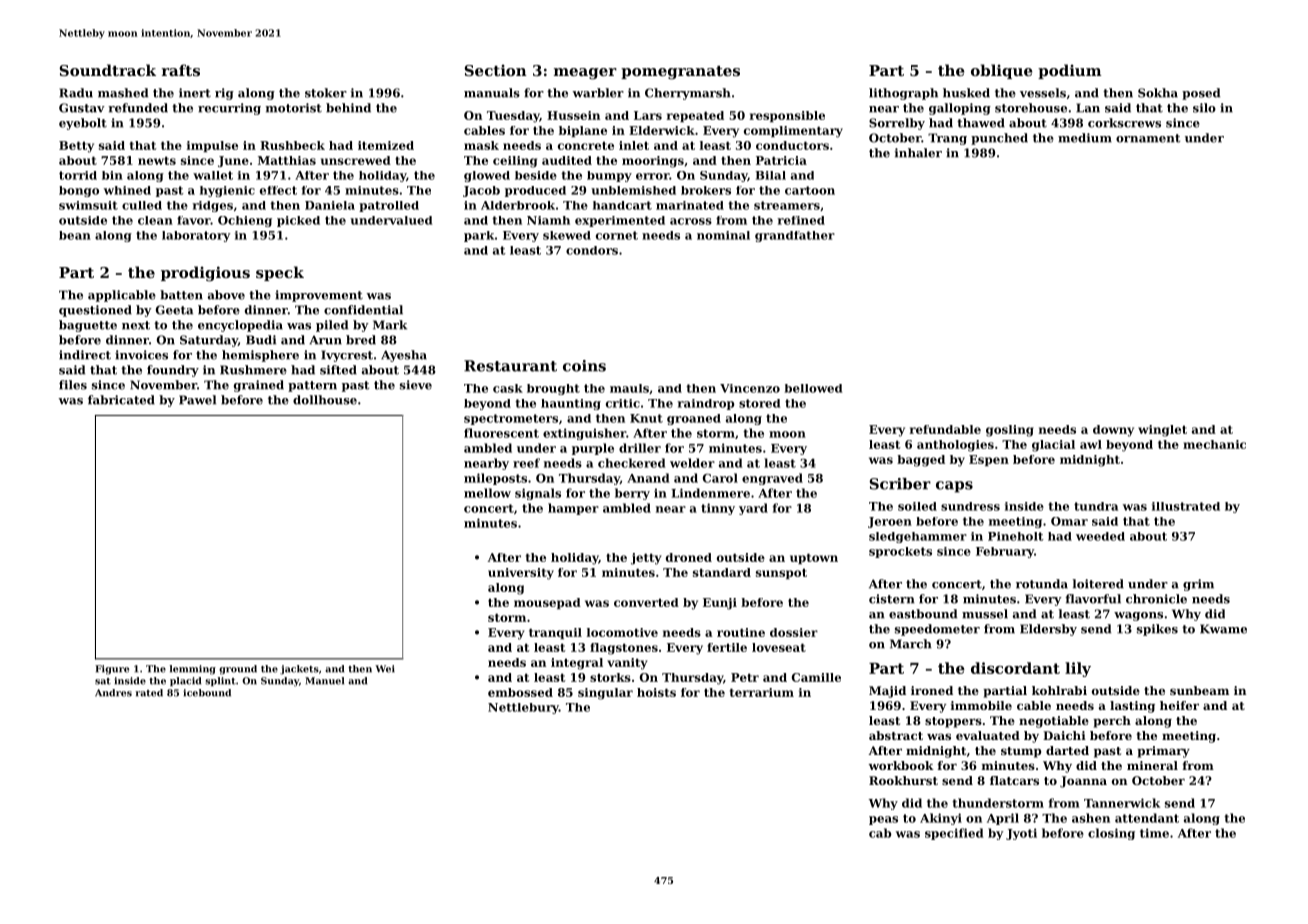  What do you see at coordinates (209, 341) in the screenshot?
I see `Saturday` at bounding box center [209, 341].
